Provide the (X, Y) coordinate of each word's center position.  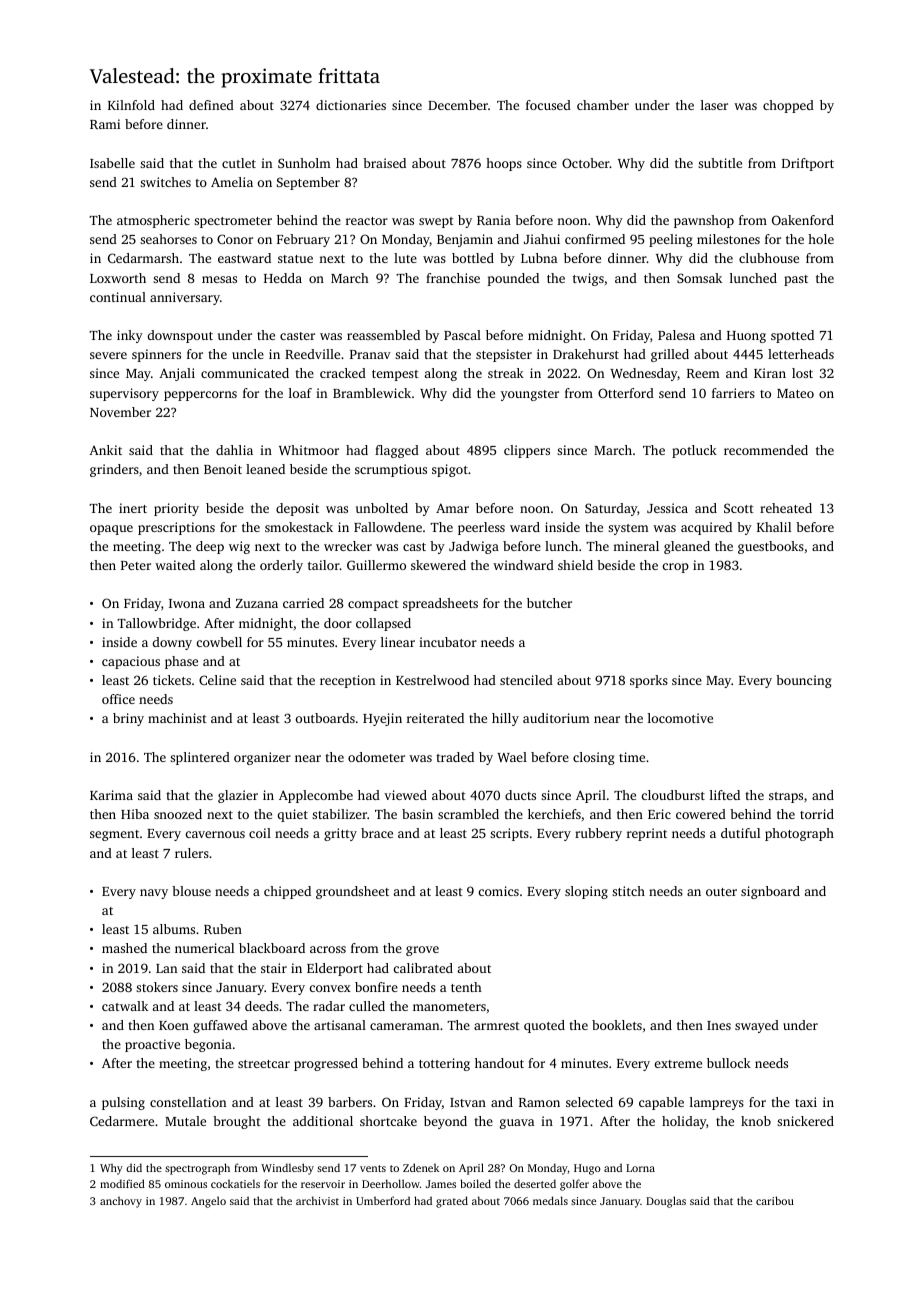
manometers (449, 1007)
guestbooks (771, 547)
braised (384, 163)
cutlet (239, 163)
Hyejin (382, 719)
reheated (786, 508)
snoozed (178, 814)
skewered (438, 565)
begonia (208, 1045)
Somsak (699, 278)
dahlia (234, 450)
